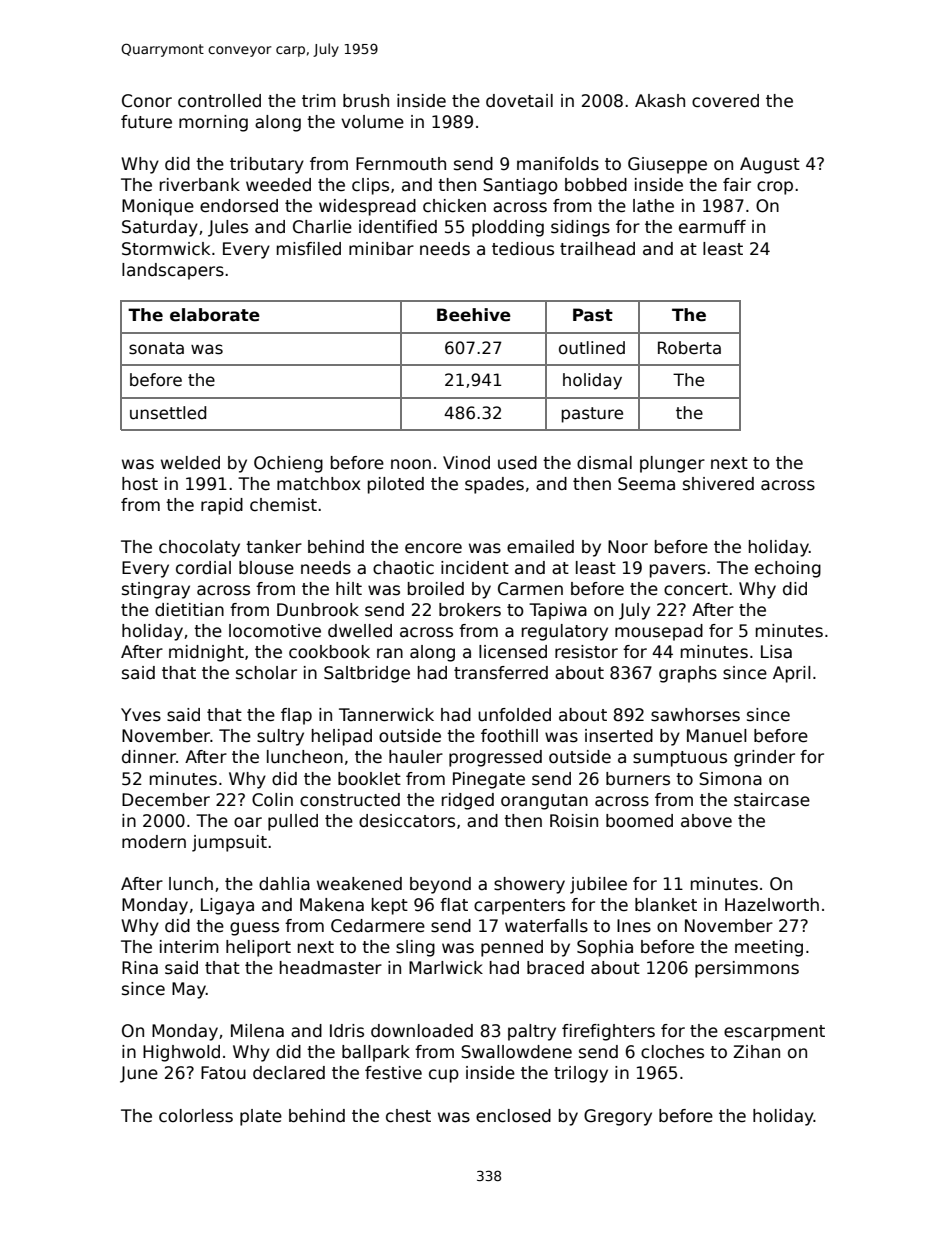 This image has height=1233, width=952. What do you see at coordinates (166, 800) in the image?
I see `December` at bounding box center [166, 800].
